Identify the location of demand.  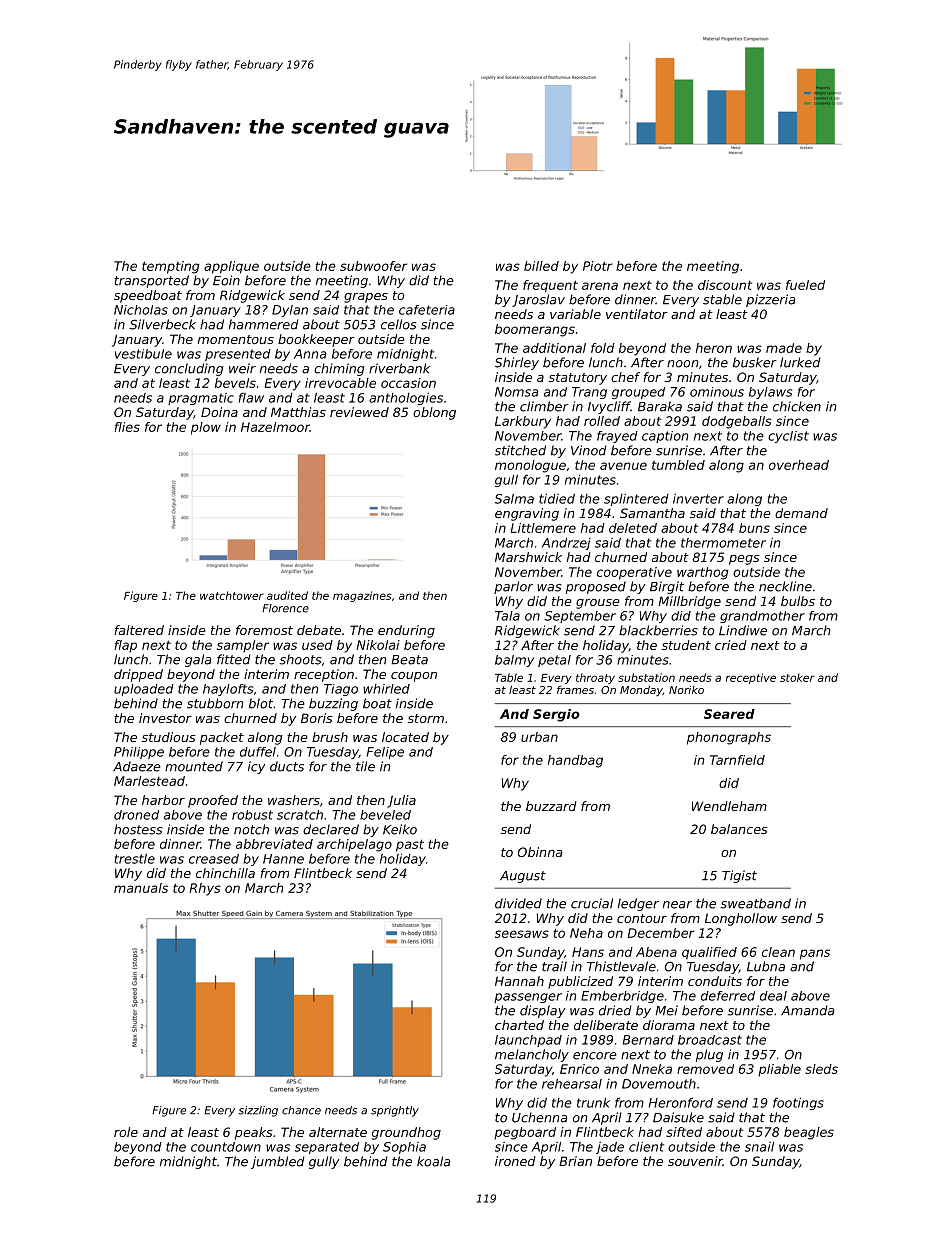
(801, 513).
